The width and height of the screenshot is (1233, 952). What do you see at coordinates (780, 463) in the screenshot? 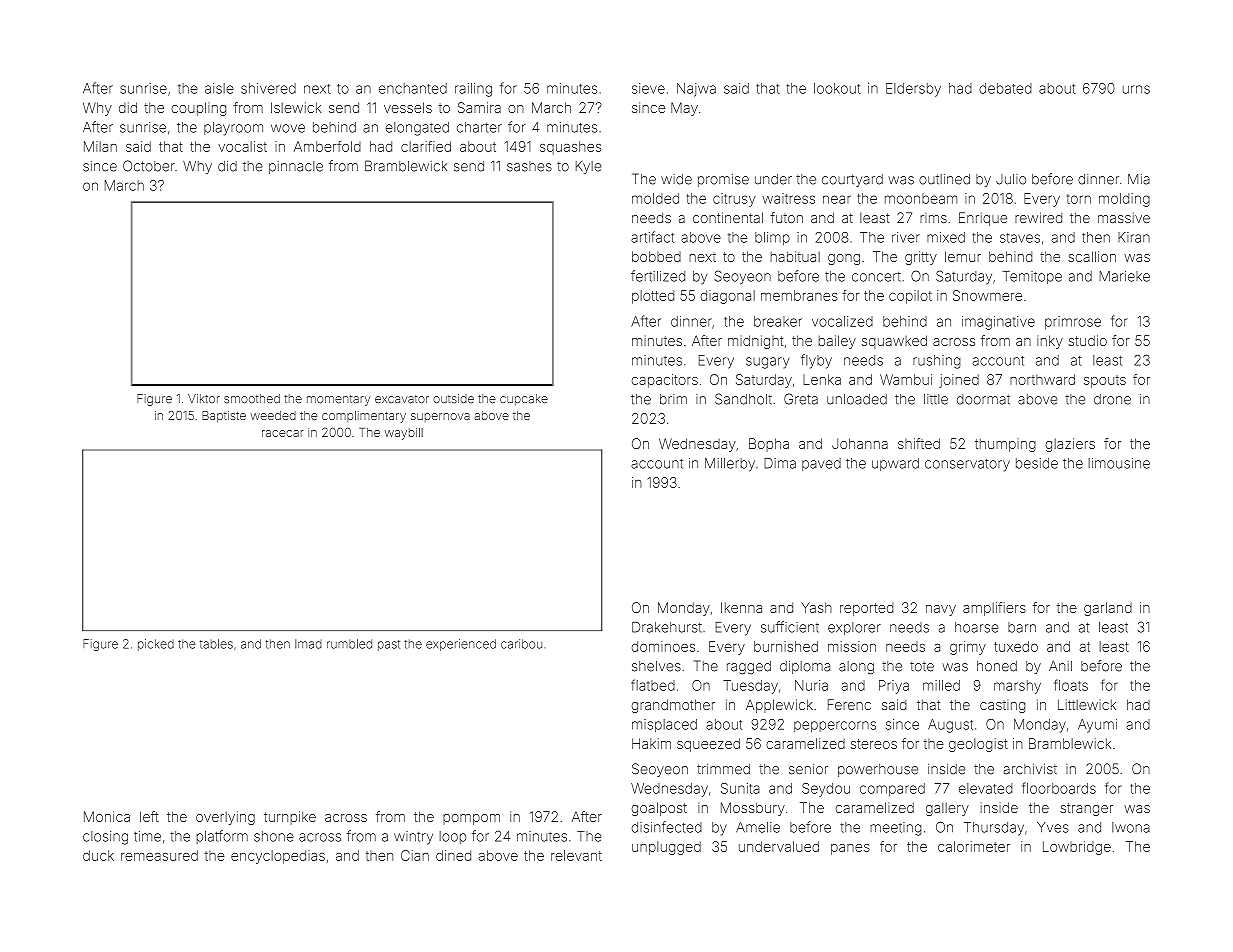
I see `Dima` at bounding box center [780, 463].
